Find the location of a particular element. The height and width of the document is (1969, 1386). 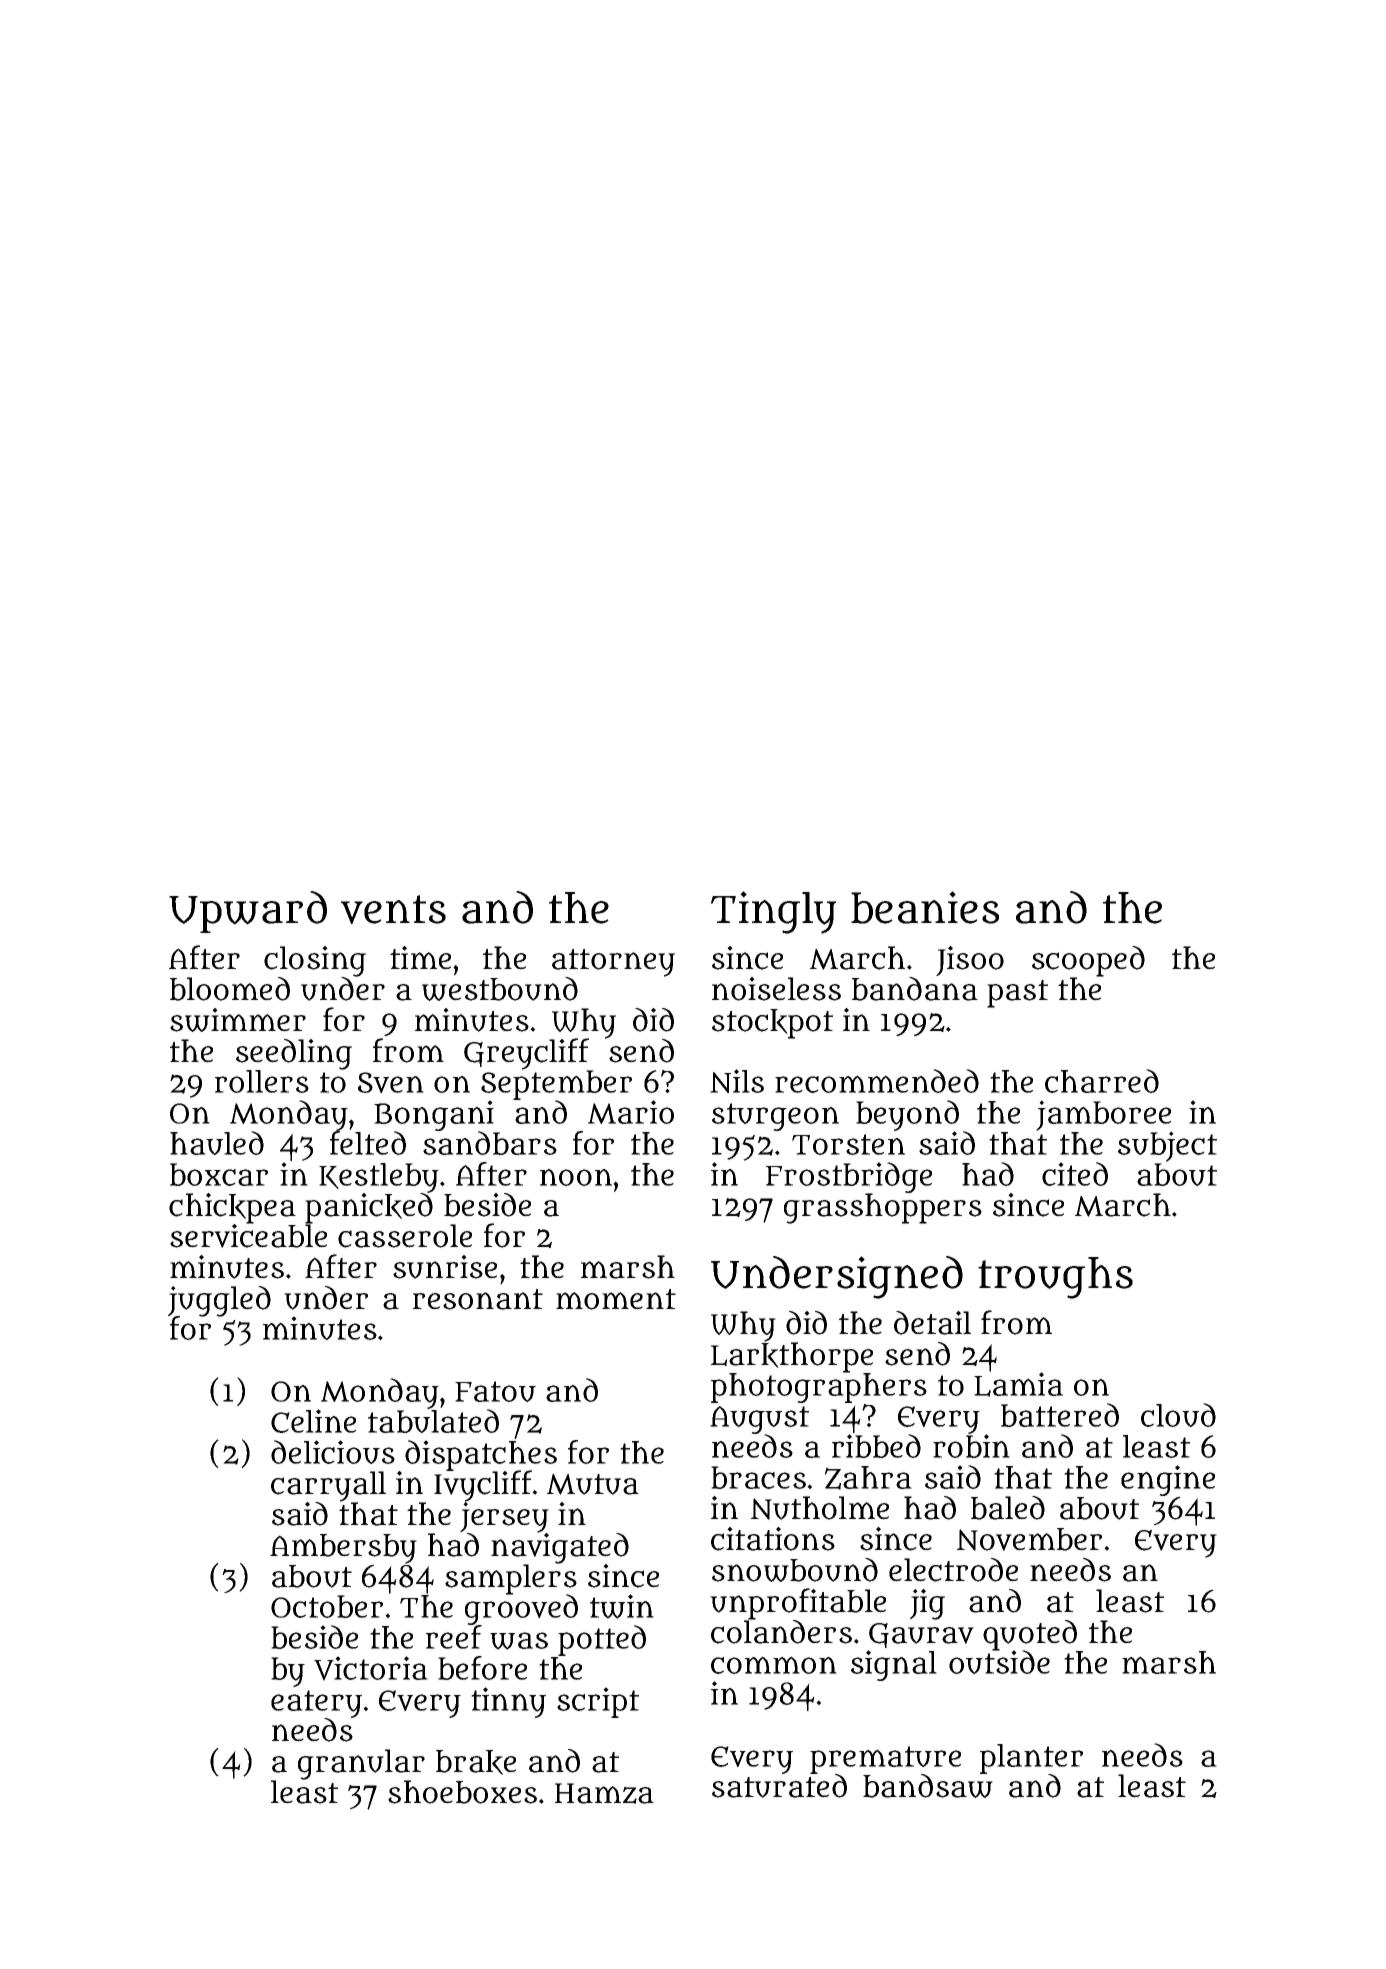

Mutua is located at coordinates (593, 1484).
